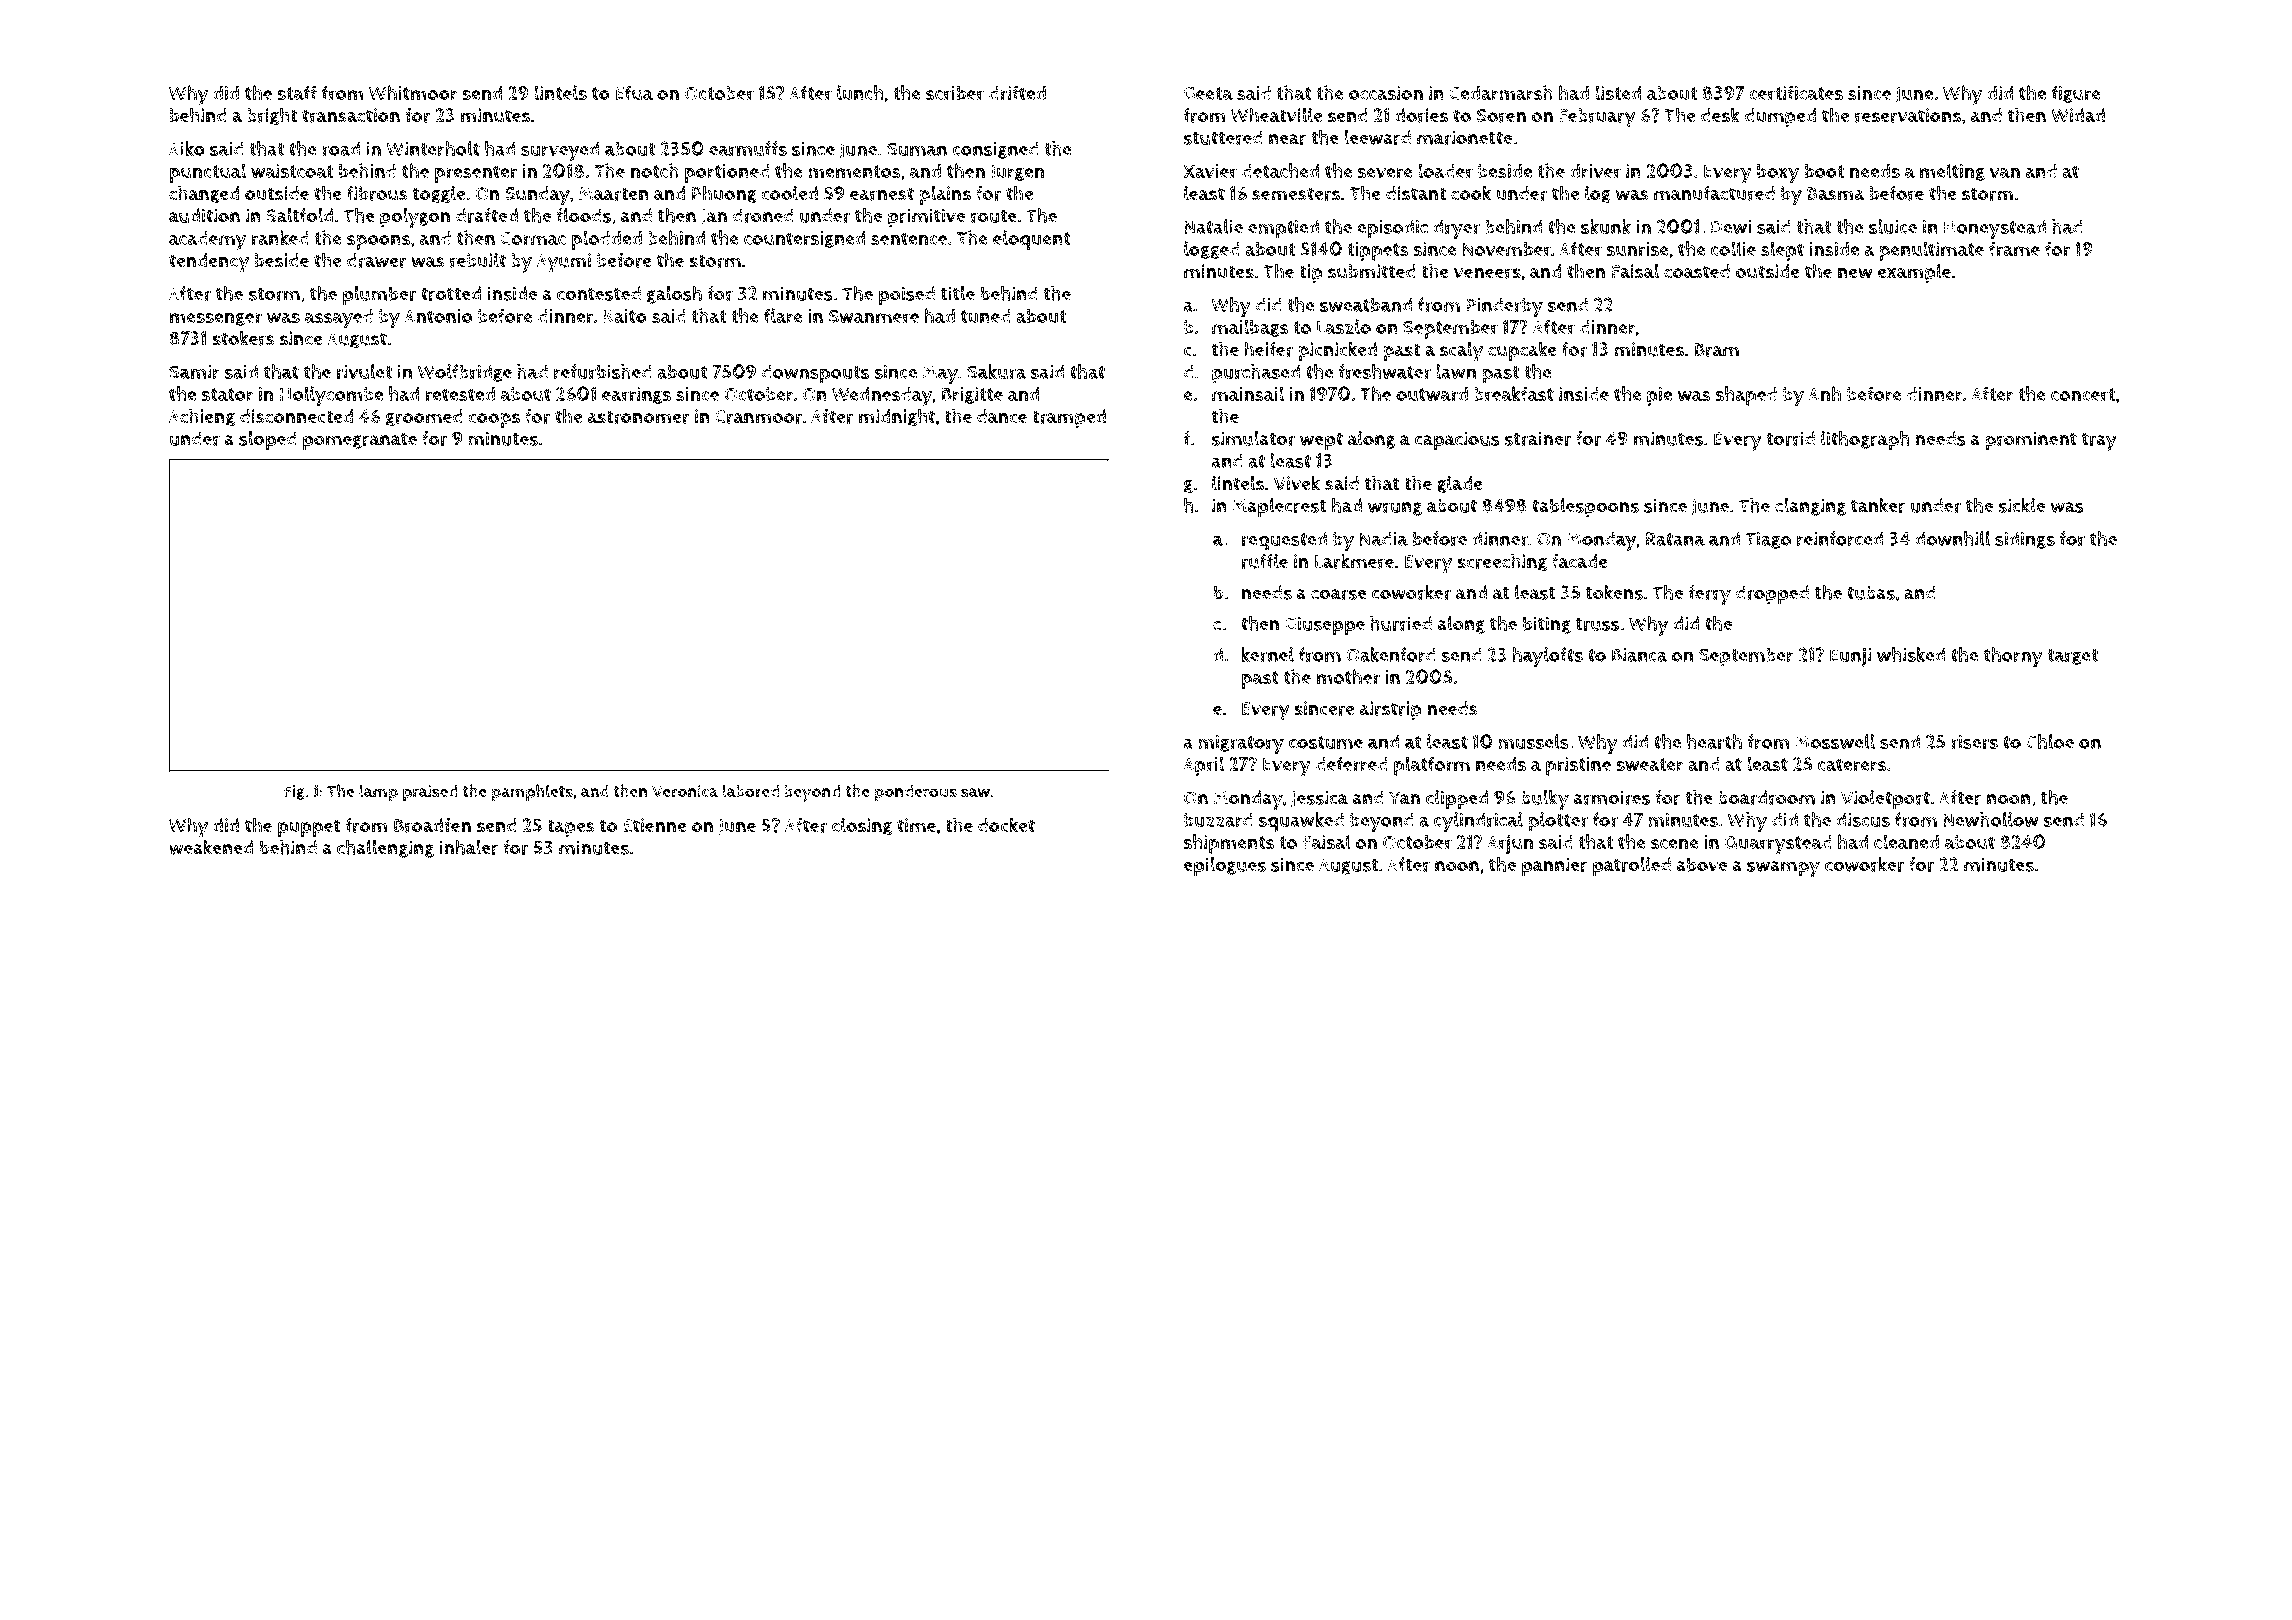 Image resolution: width=2292 pixels, height=1620 pixels. I want to click on figure, so click(2076, 94).
